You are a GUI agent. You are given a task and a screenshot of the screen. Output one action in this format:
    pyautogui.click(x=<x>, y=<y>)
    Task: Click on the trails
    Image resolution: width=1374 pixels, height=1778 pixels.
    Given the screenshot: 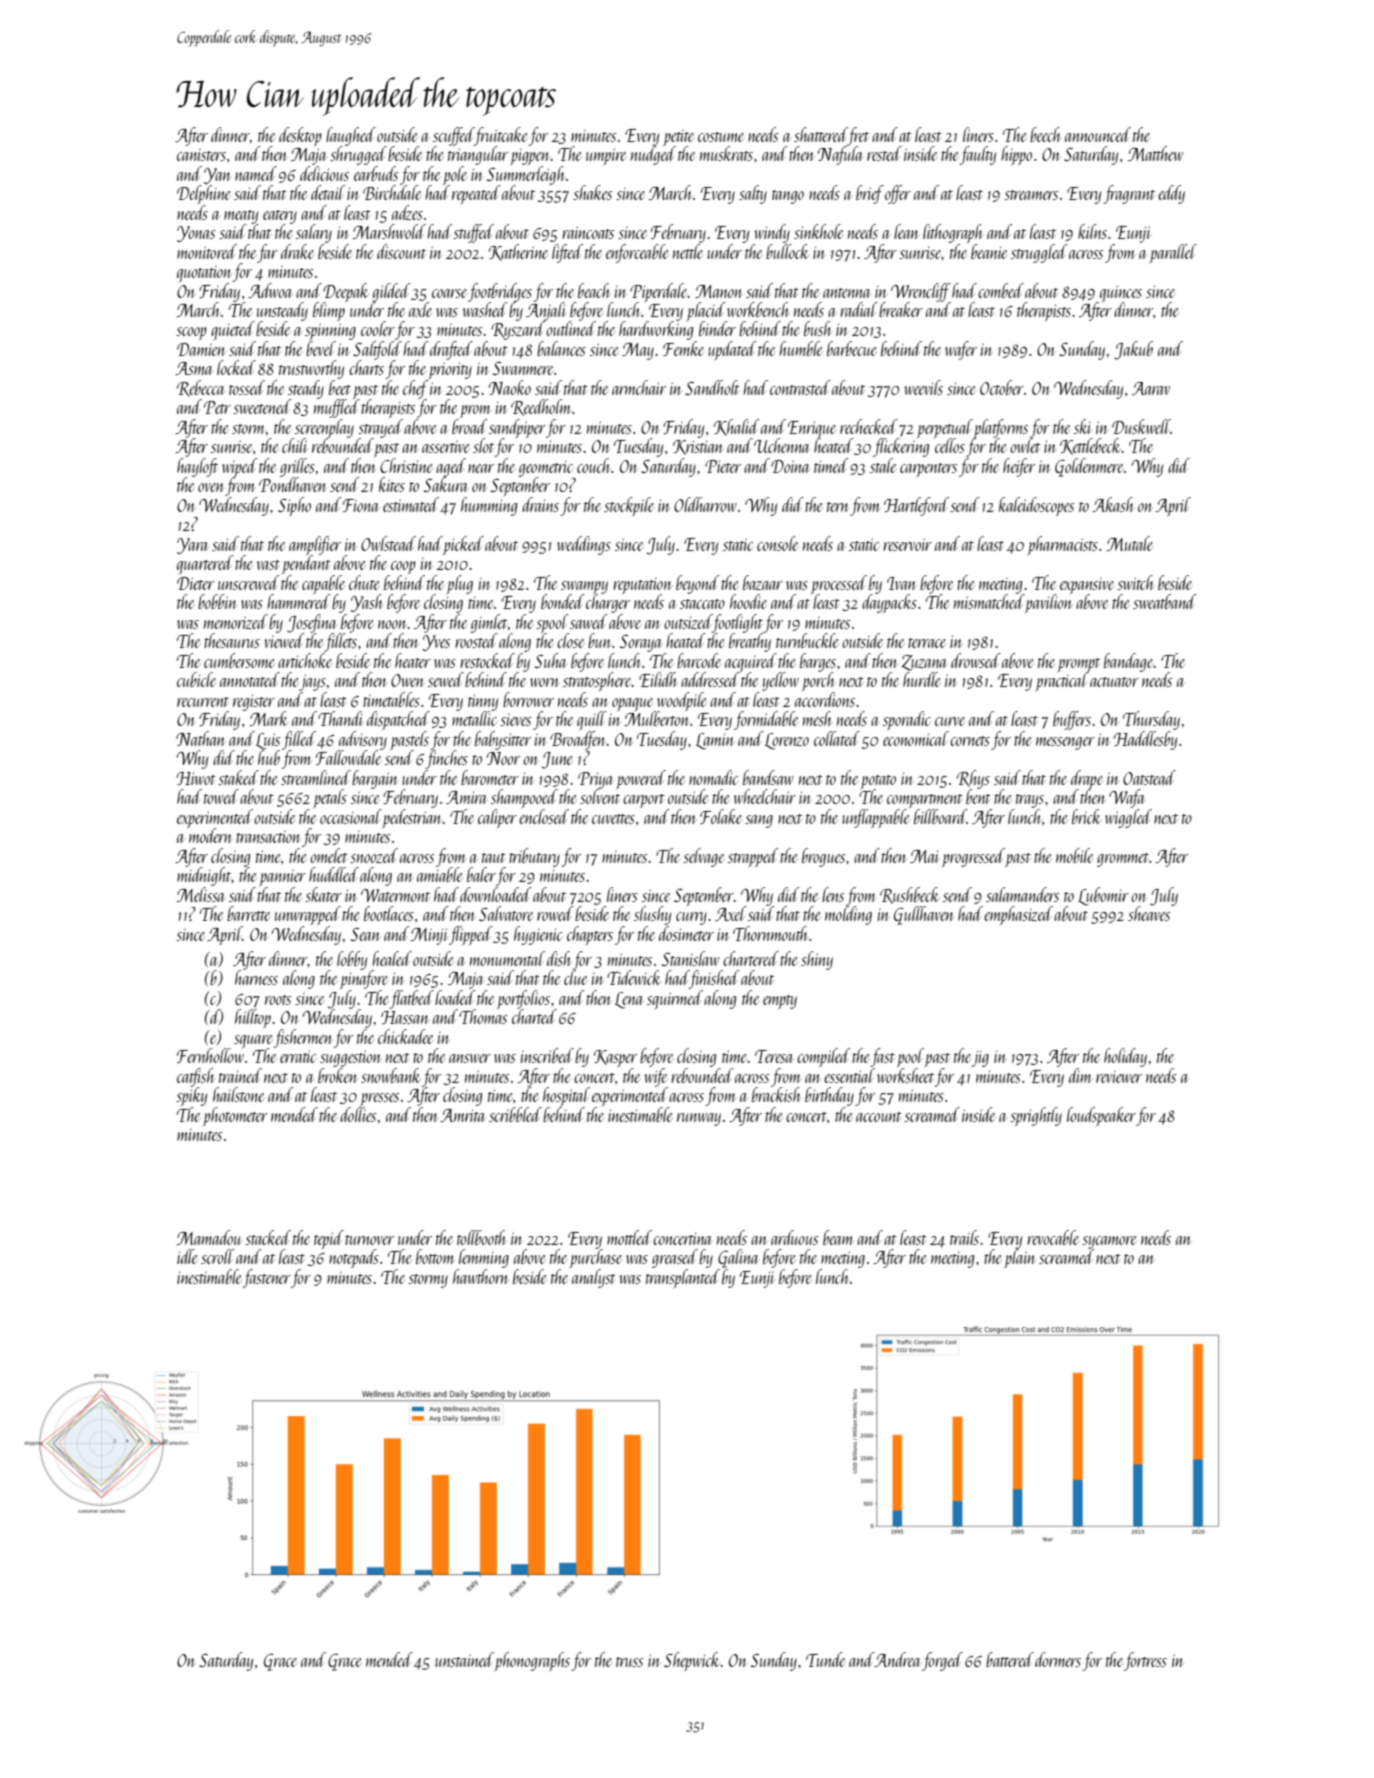 What is the action you would take?
    pyautogui.click(x=964, y=1237)
